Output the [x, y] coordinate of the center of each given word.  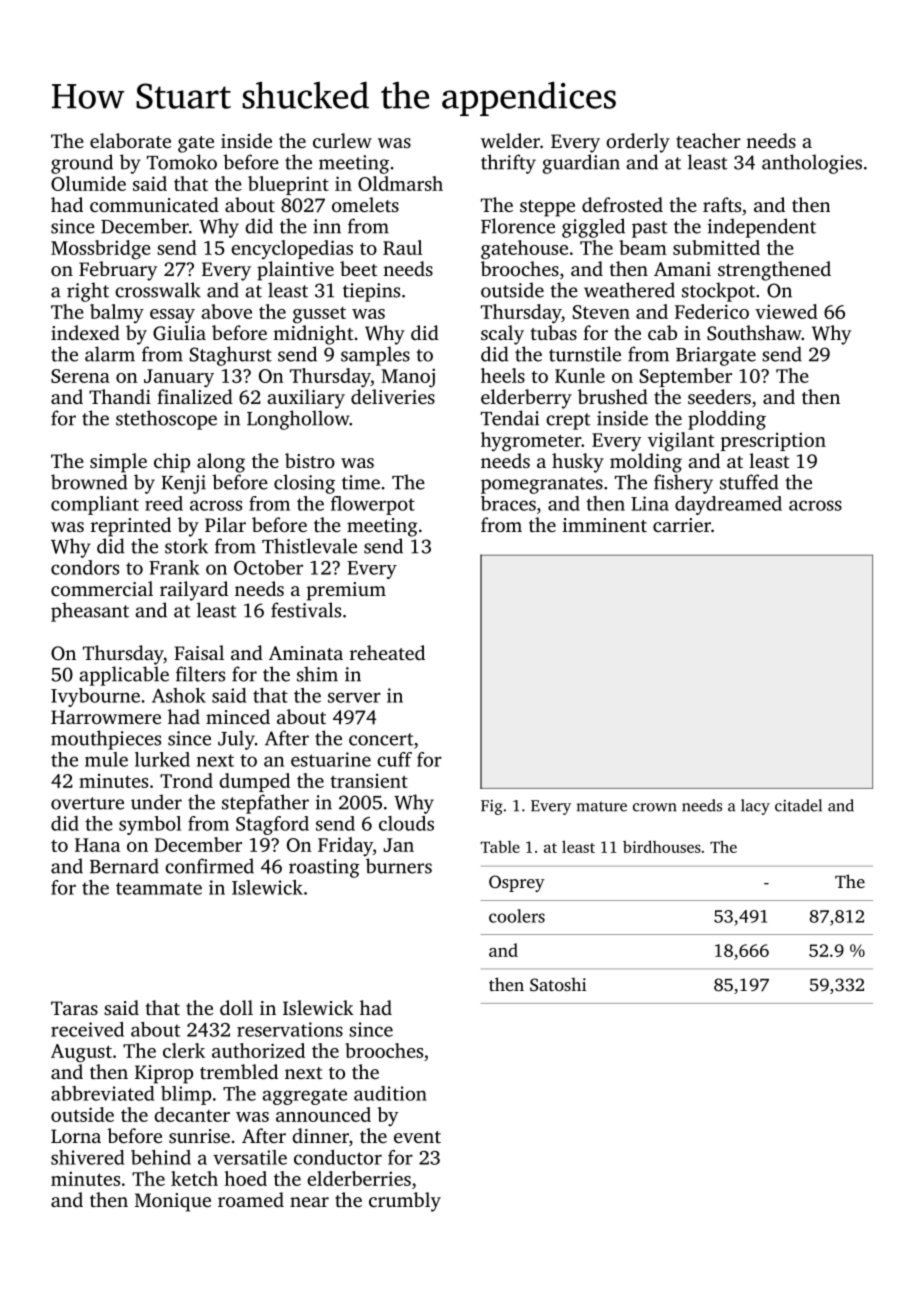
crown [655, 807]
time [361, 482]
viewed [786, 311]
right [88, 292]
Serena [80, 376]
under [156, 802]
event [417, 1137]
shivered [87, 1157]
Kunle [580, 375]
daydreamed [728, 505]
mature [602, 806]
